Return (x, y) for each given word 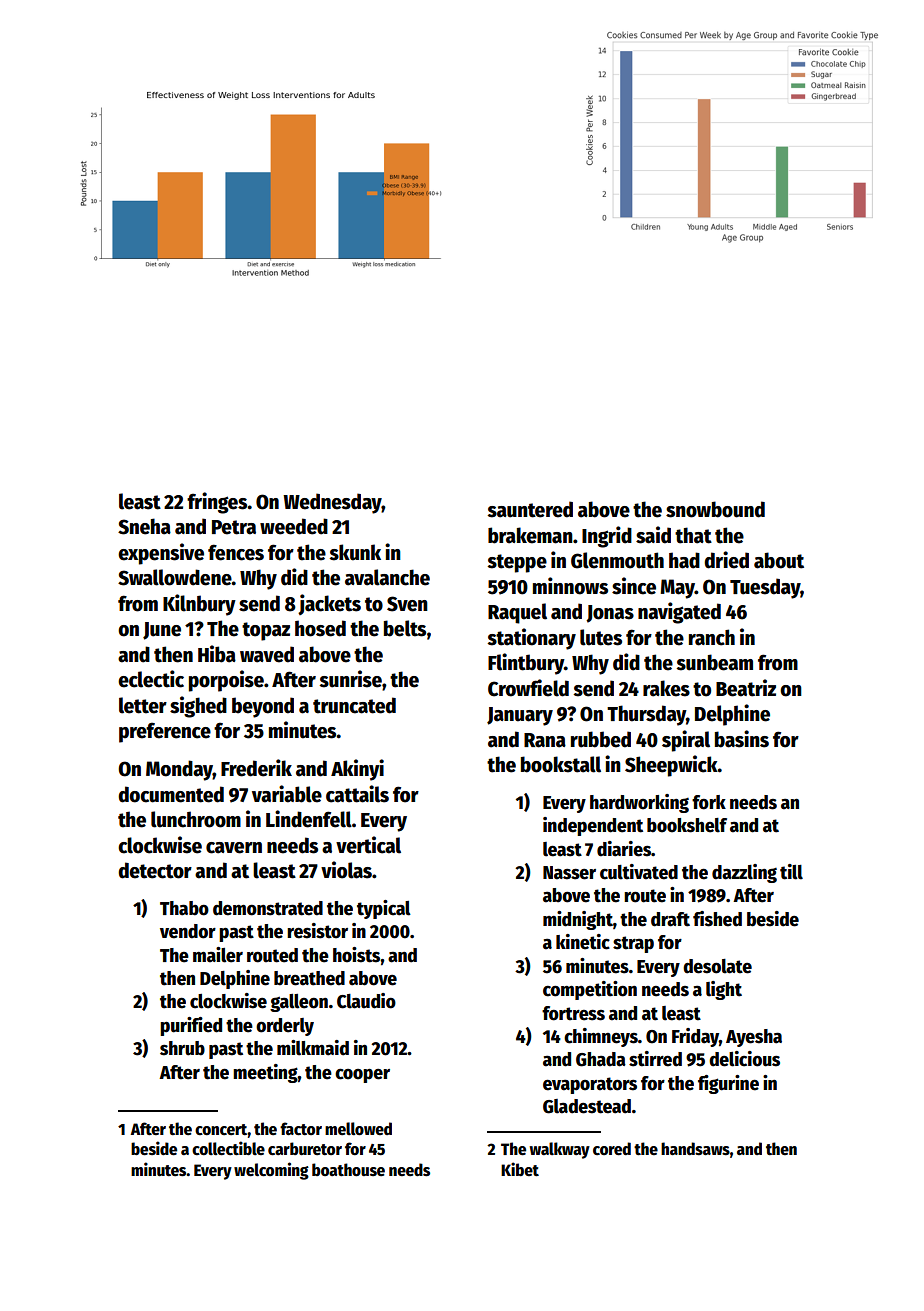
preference (165, 732)
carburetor (305, 1149)
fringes (217, 503)
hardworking (639, 803)
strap (633, 944)
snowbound (715, 509)
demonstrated (268, 908)
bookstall (561, 764)
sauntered (530, 509)
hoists (357, 955)
